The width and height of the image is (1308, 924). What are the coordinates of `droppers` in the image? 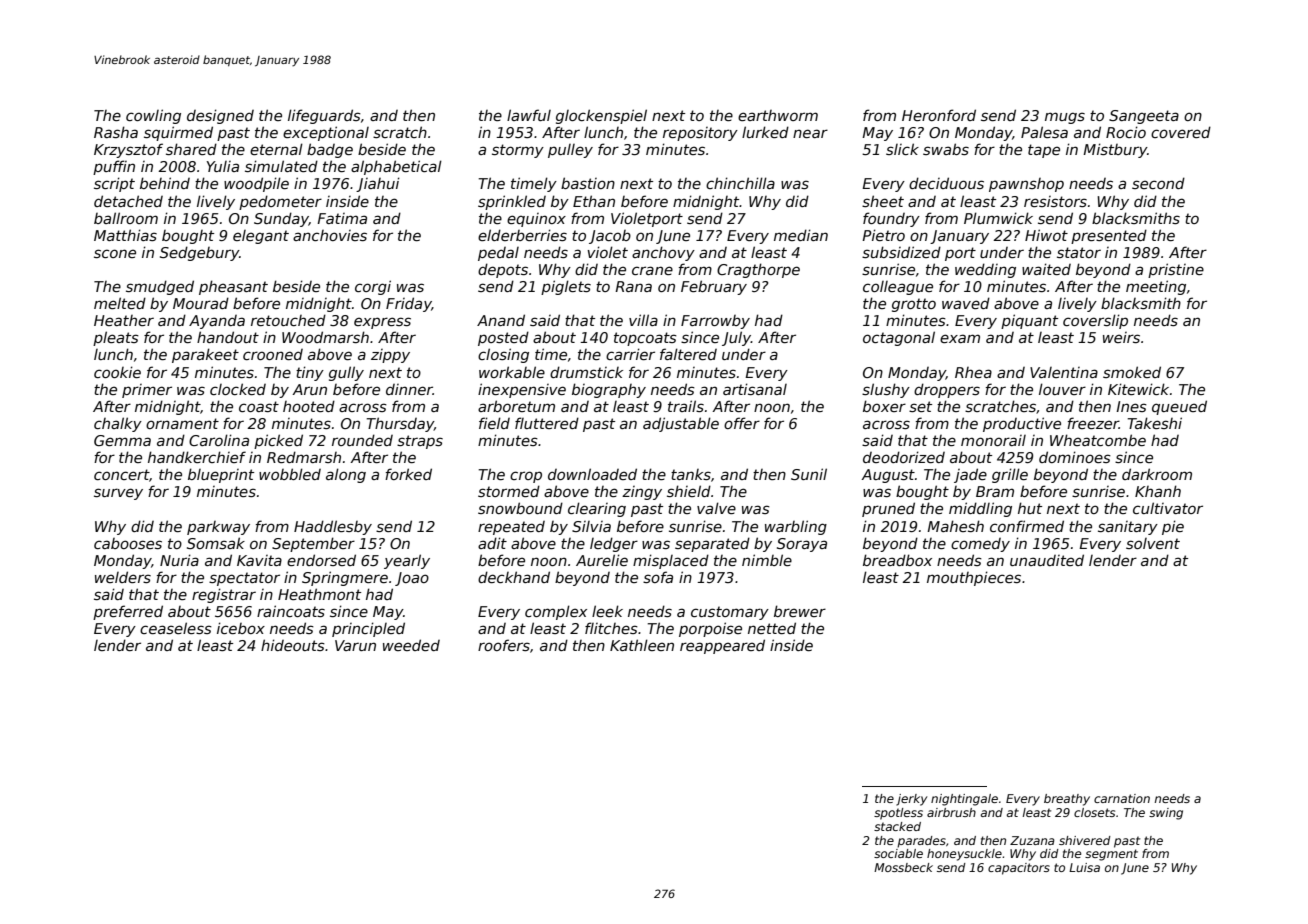 It's located at (947, 390).
